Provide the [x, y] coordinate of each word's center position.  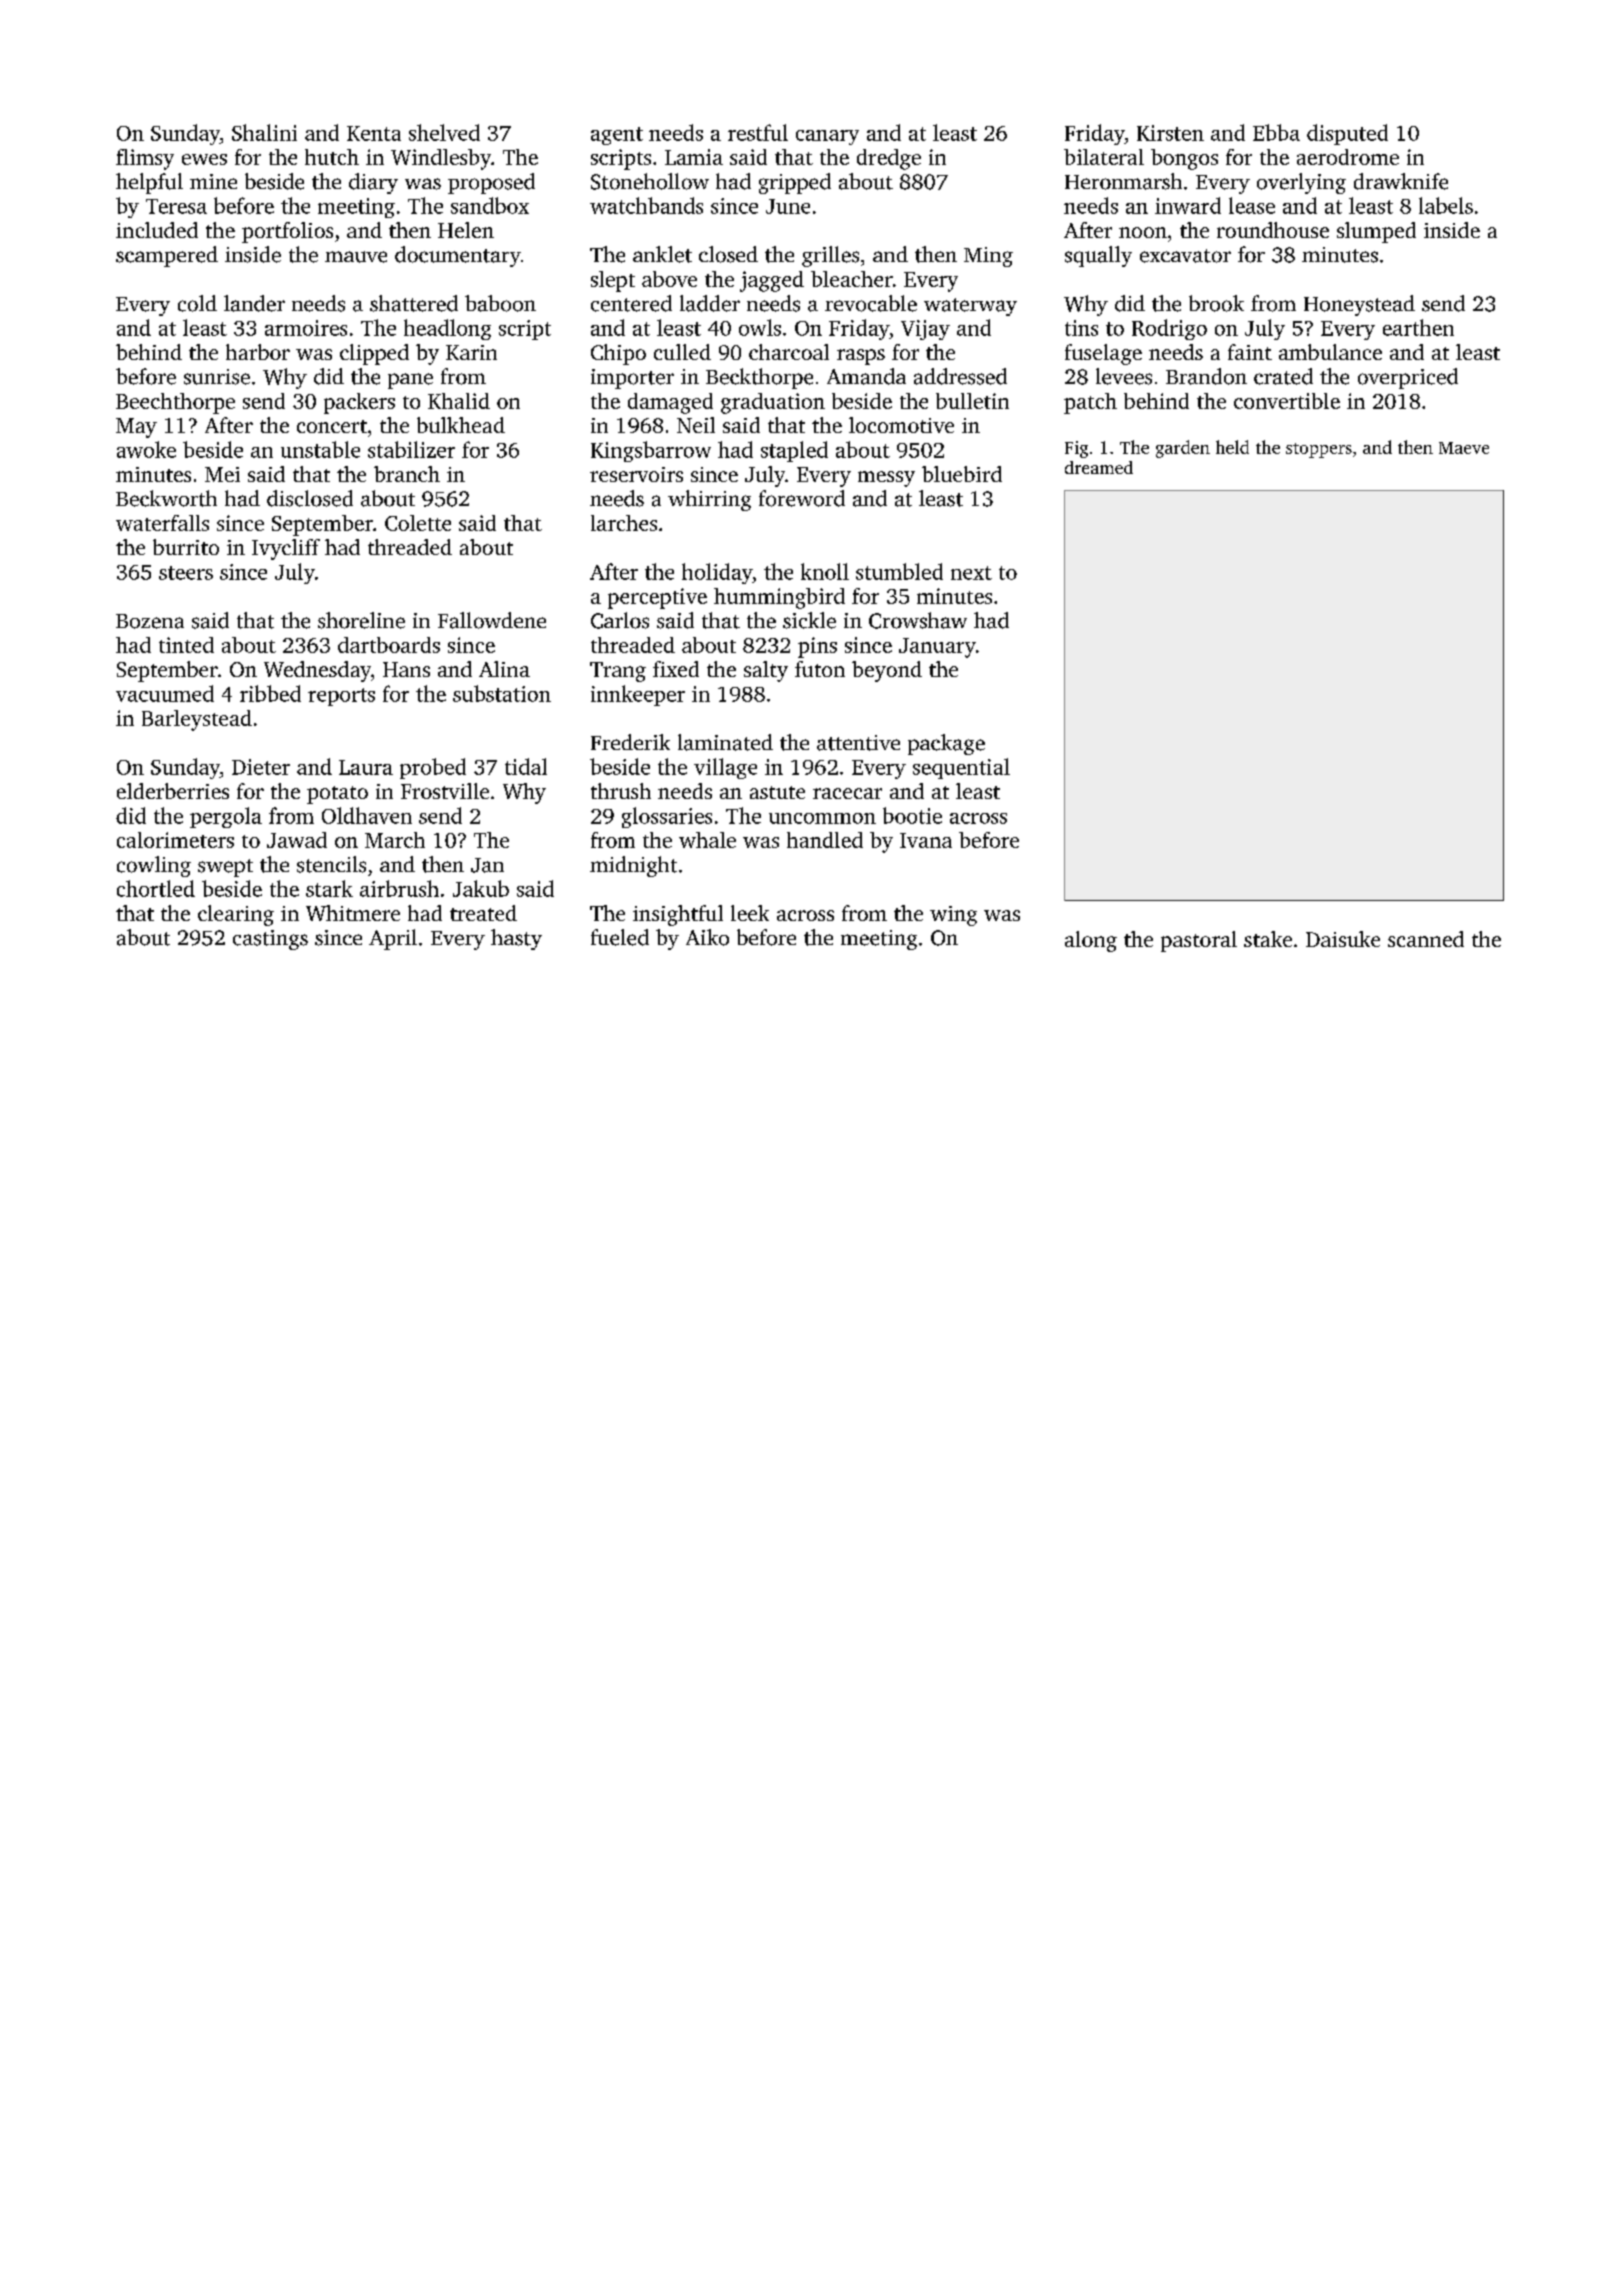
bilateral [1104, 157]
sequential [961, 768]
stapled [794, 451]
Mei [222, 474]
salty [766, 671]
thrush [621, 791]
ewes [204, 159]
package [946, 744]
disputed [1347, 134]
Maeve [1464, 448]
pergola [226, 817]
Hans [406, 669]
